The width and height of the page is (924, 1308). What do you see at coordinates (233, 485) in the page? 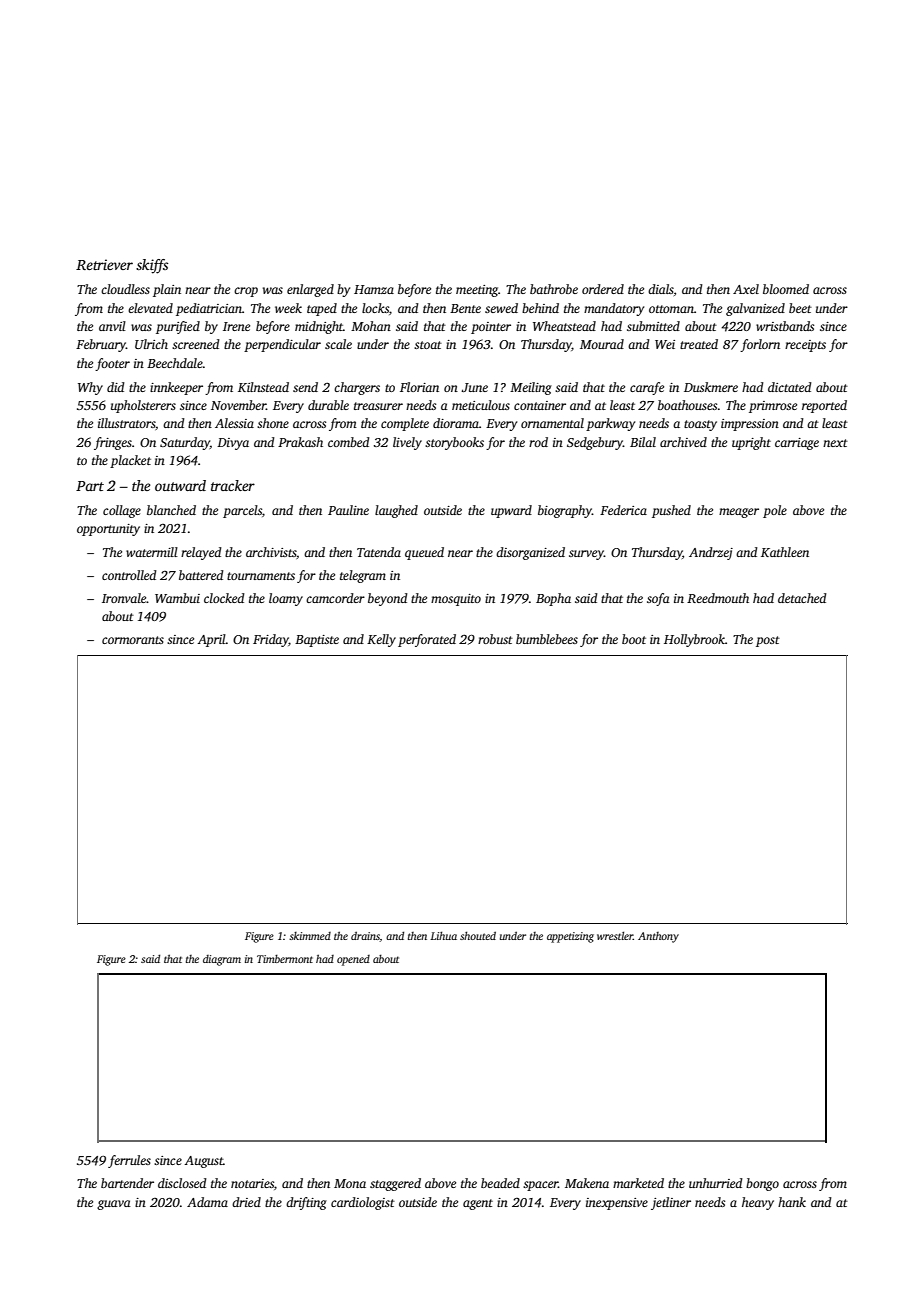
I see `tracker` at bounding box center [233, 485].
